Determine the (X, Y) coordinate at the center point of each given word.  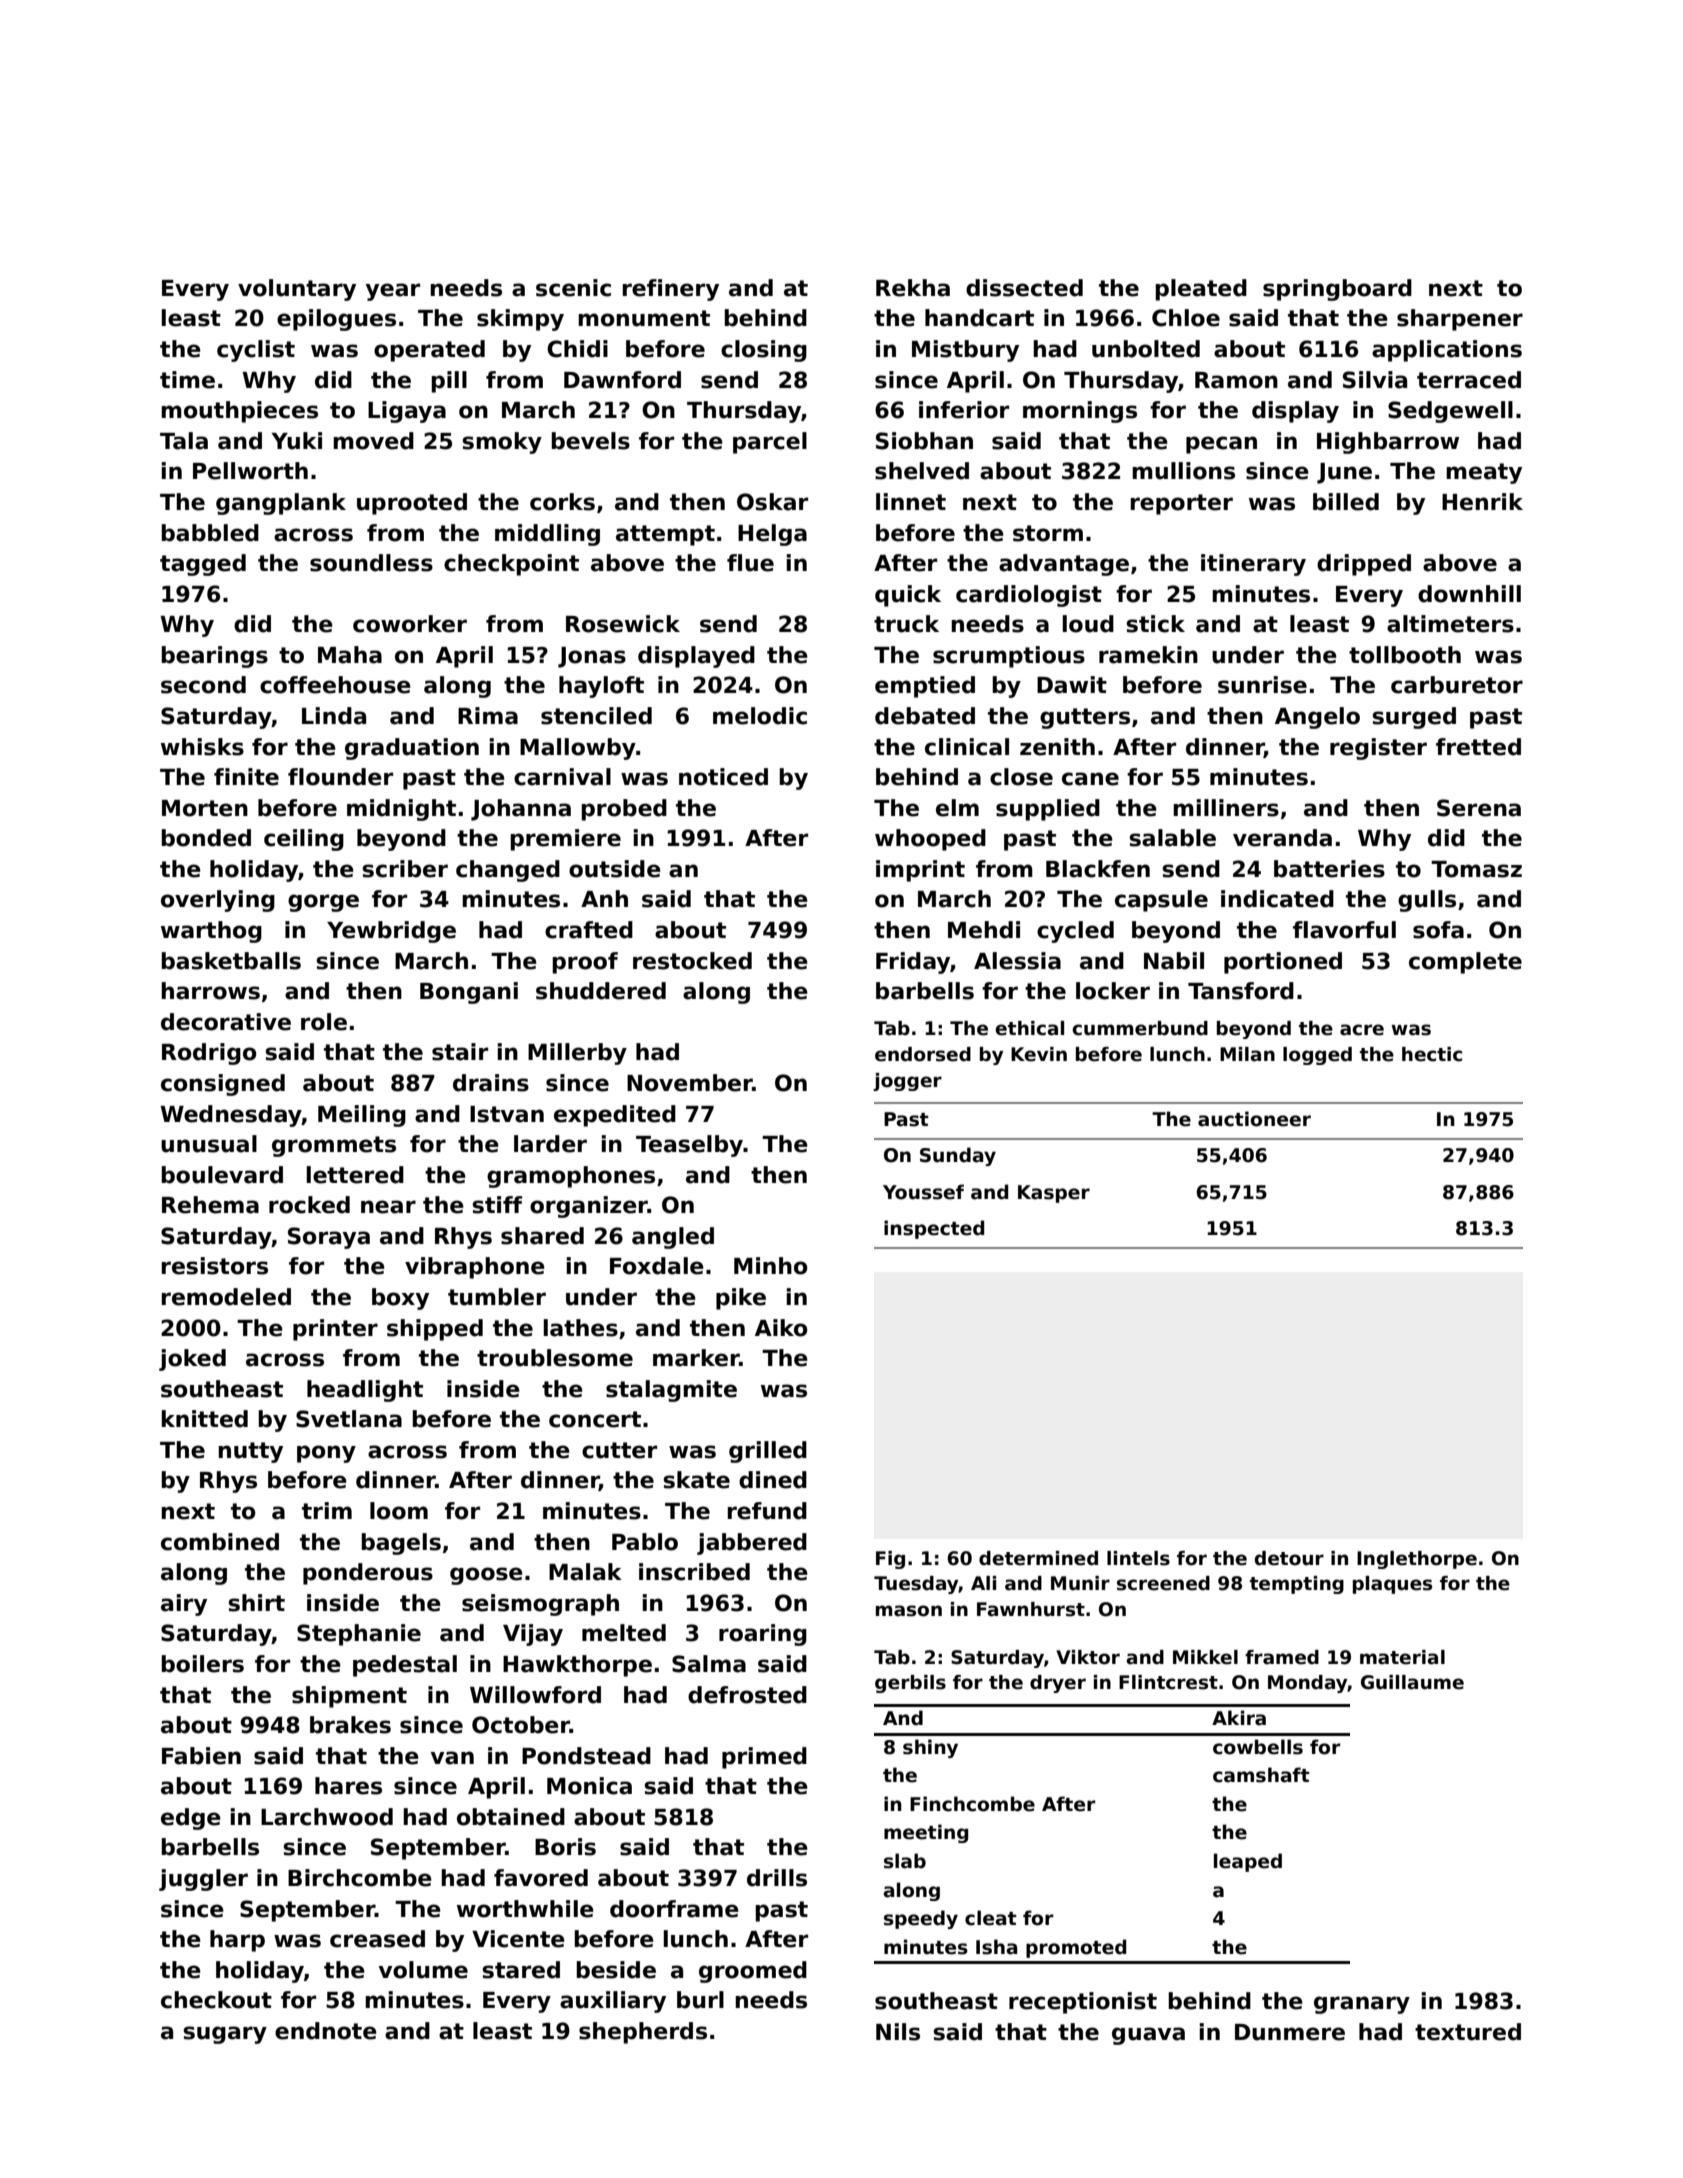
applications (1447, 351)
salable (1172, 838)
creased (377, 1939)
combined (220, 1542)
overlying (218, 901)
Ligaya (407, 412)
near (388, 1207)
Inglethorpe (1417, 1560)
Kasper (1054, 1194)
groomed (753, 1972)
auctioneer (1254, 1119)
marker (696, 1358)
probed (624, 810)
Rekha (913, 288)
